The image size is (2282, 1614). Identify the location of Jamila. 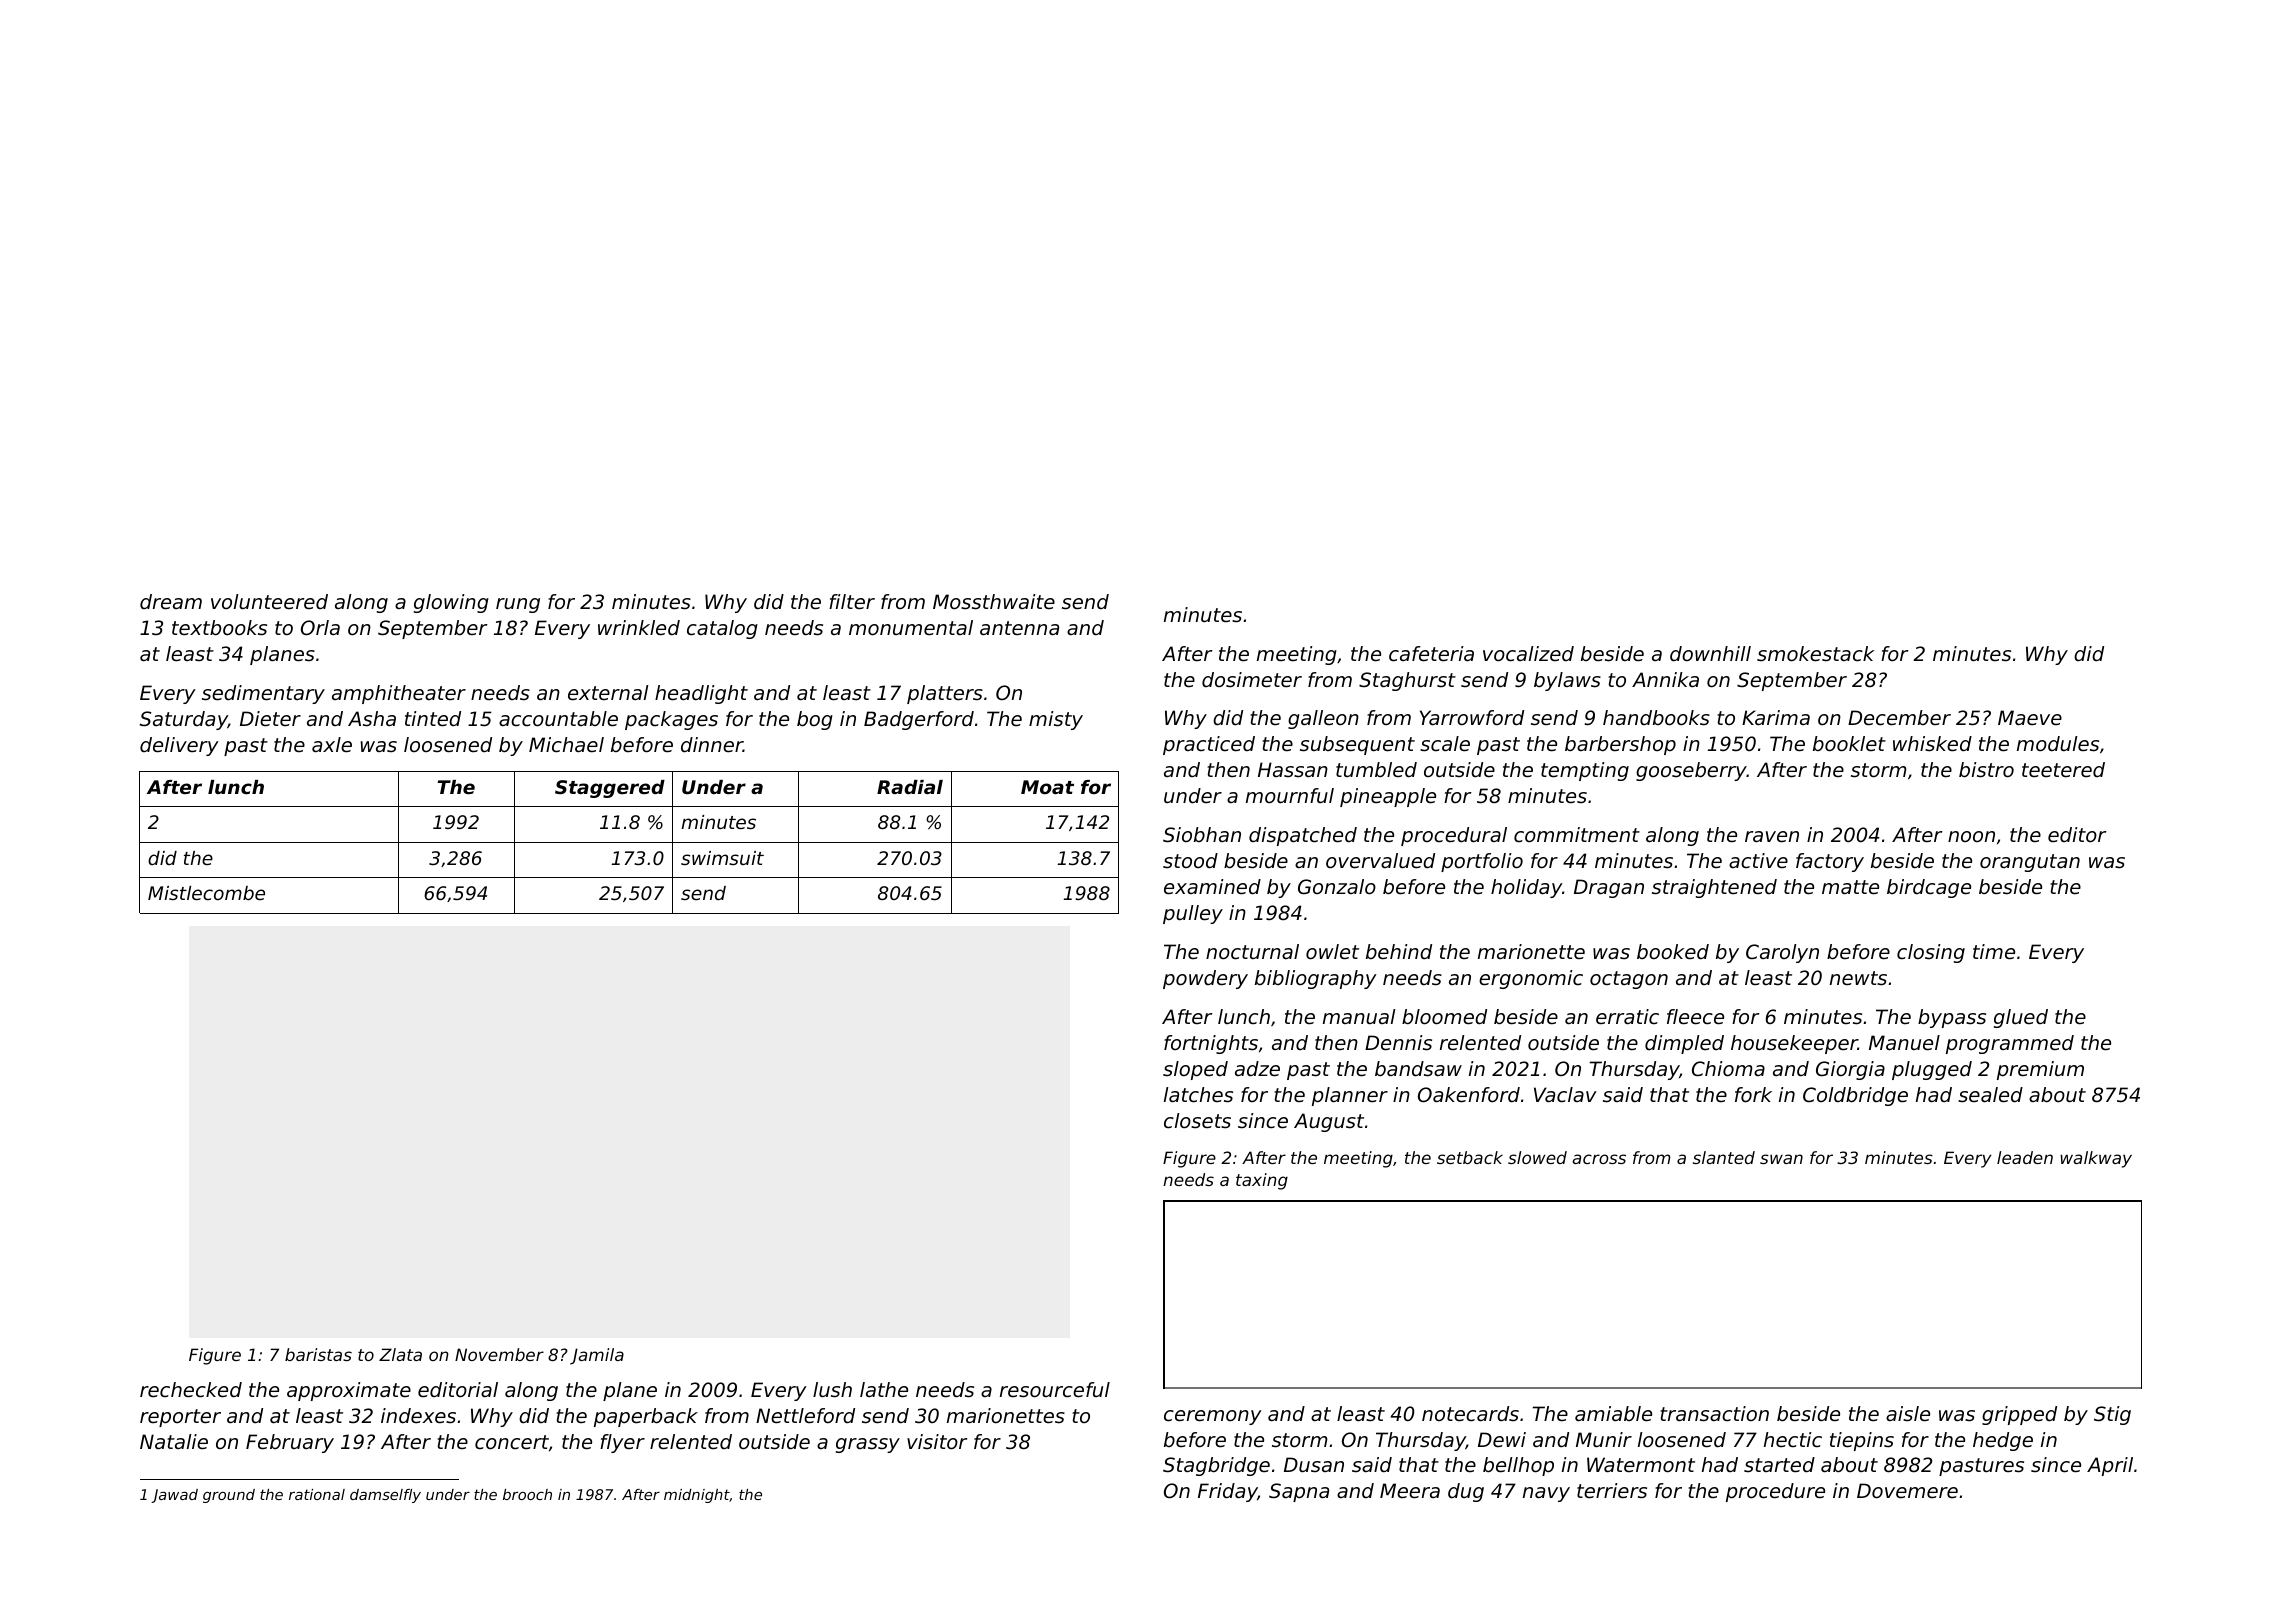
(597, 1356).
